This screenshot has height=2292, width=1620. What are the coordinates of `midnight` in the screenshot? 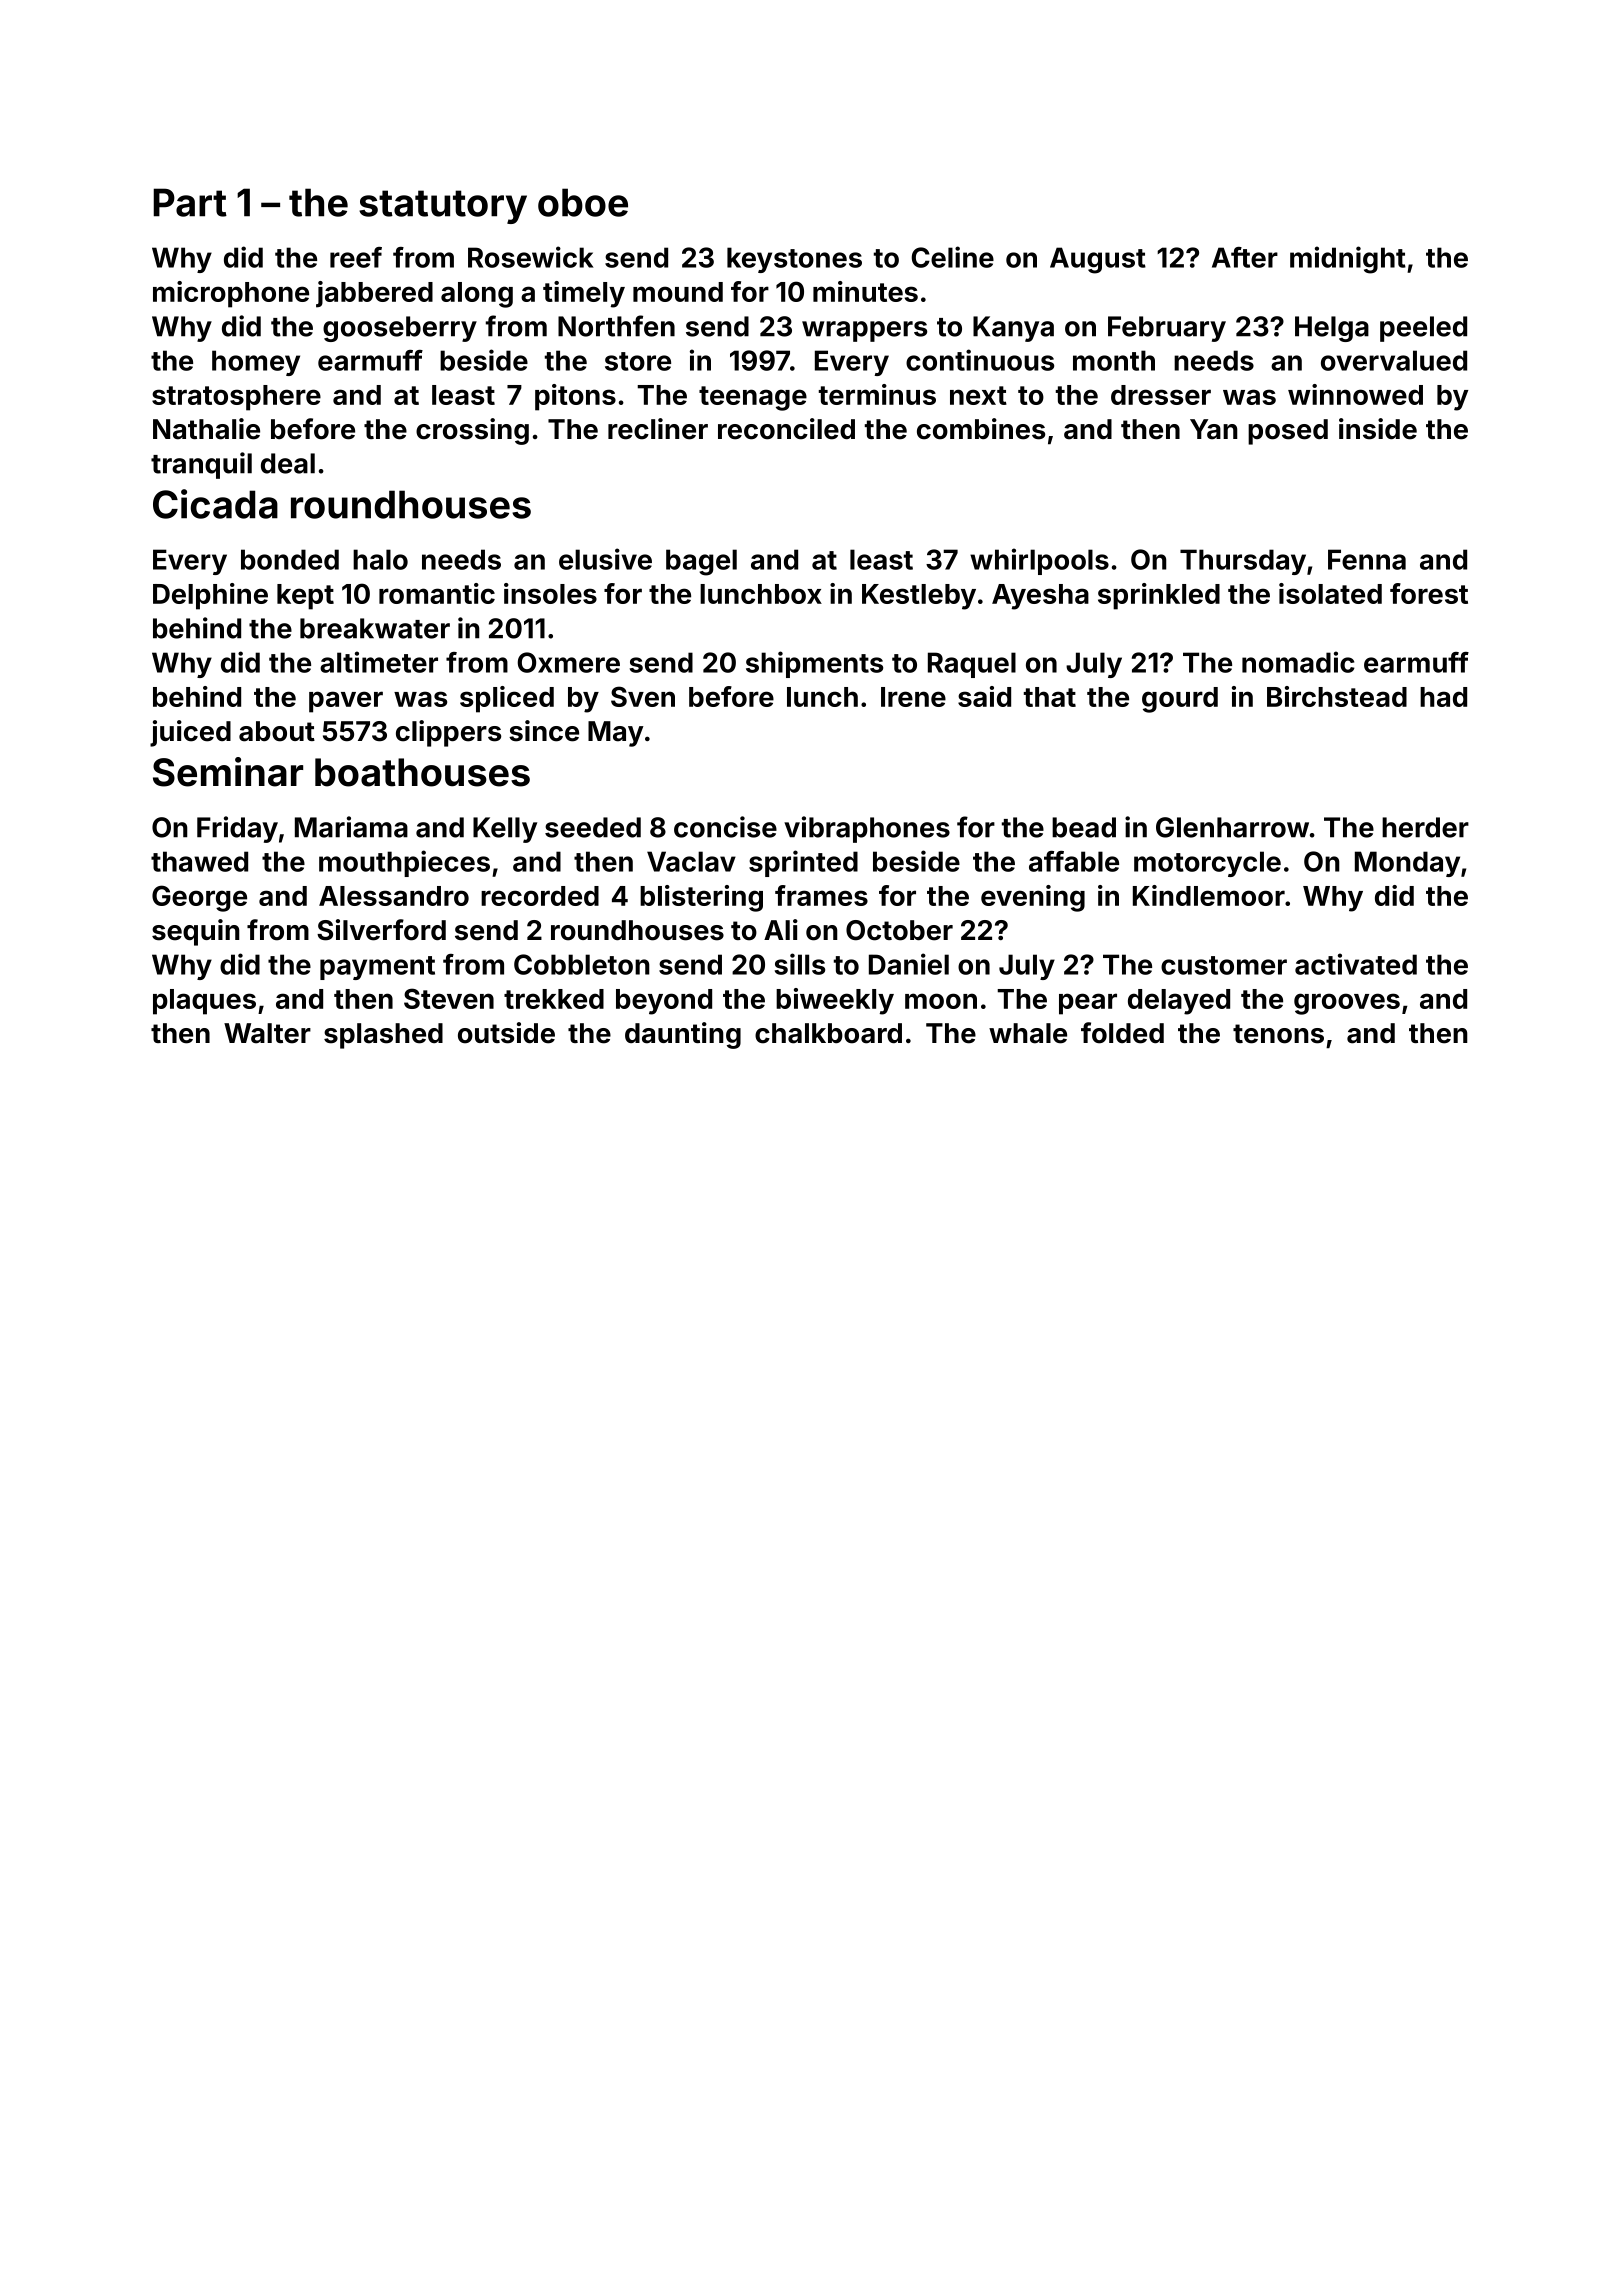 It's located at (1348, 260).
